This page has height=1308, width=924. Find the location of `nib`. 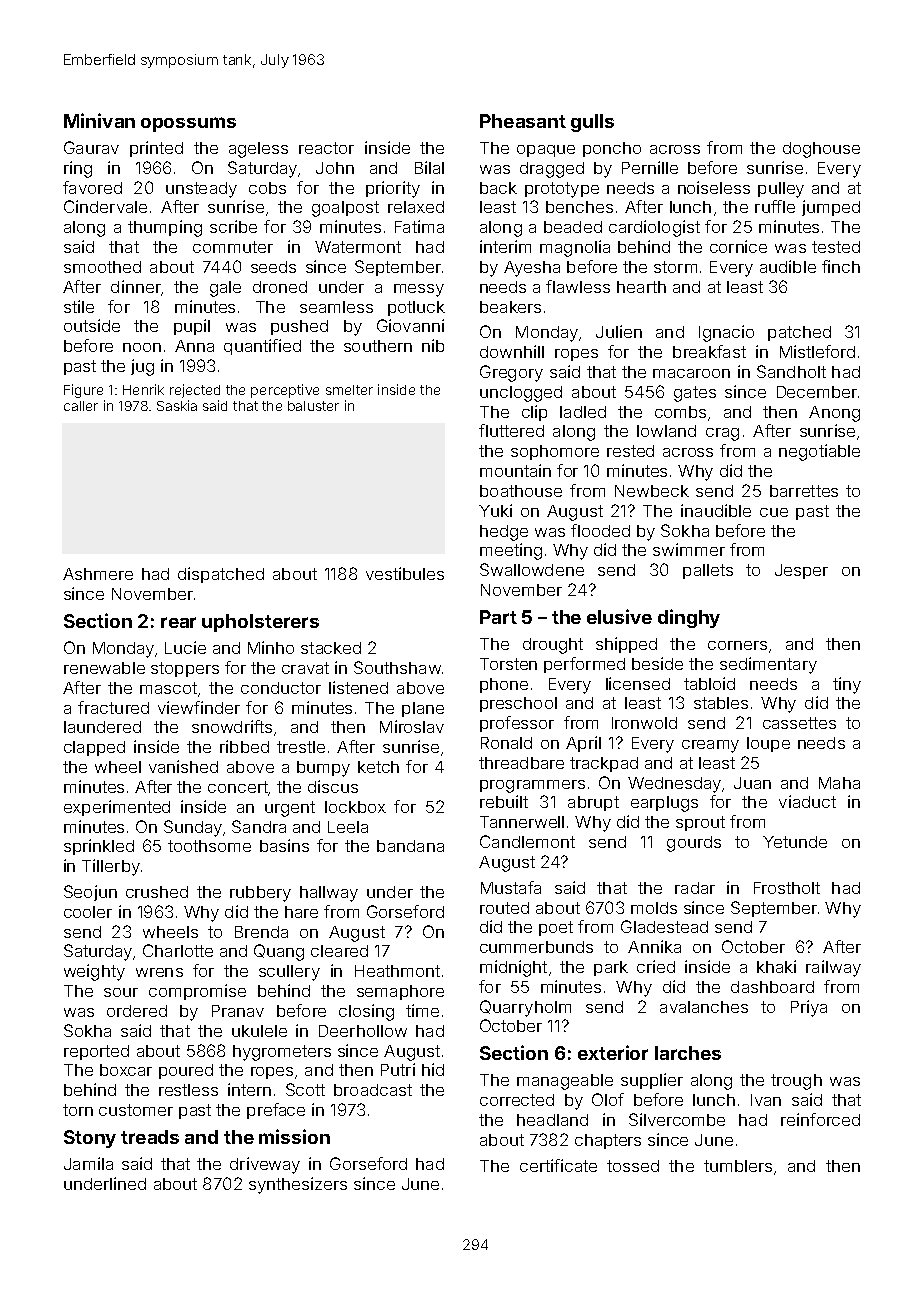

nib is located at coordinates (433, 345).
